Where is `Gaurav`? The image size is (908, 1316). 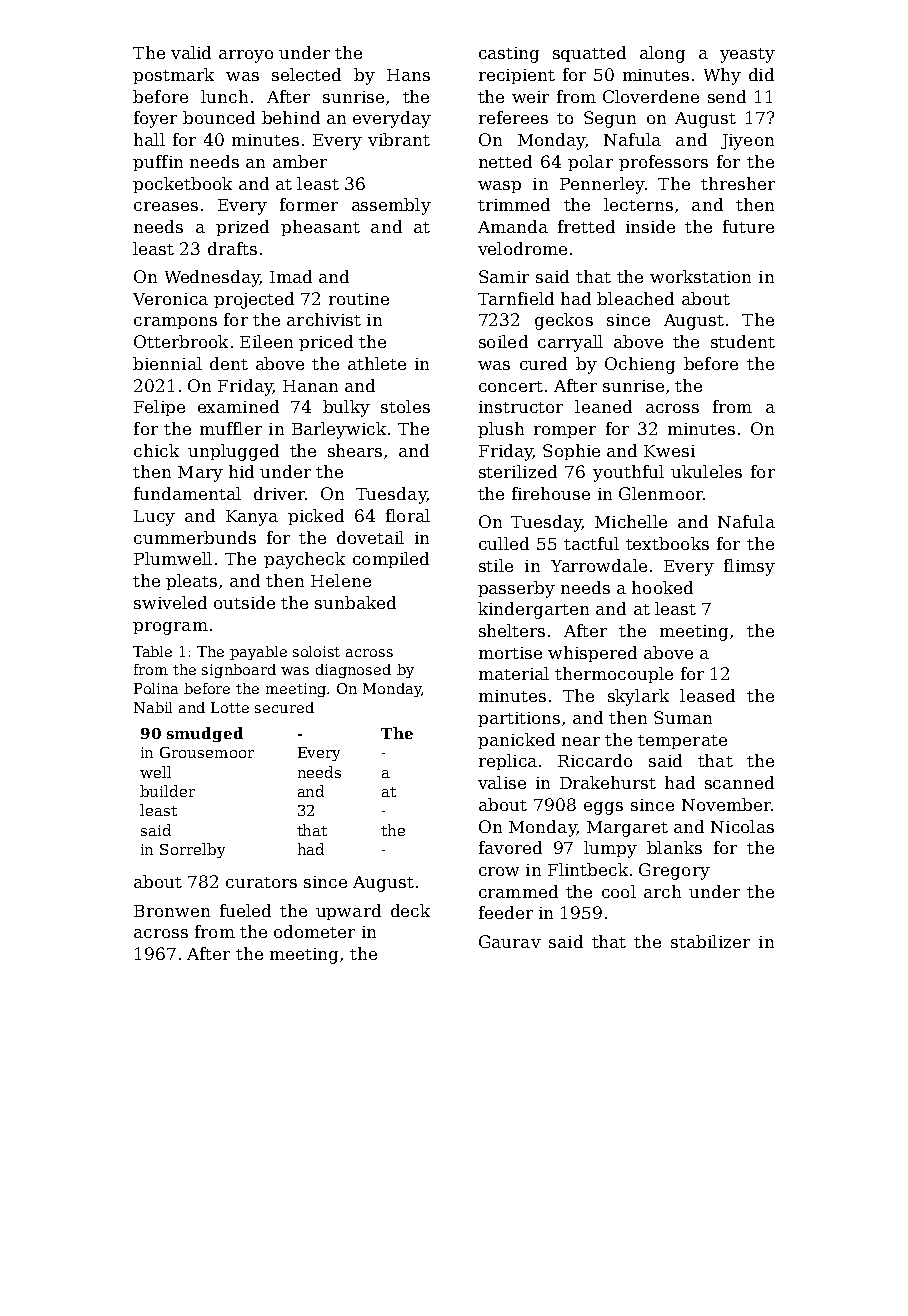 Gaurav is located at coordinates (510, 941).
